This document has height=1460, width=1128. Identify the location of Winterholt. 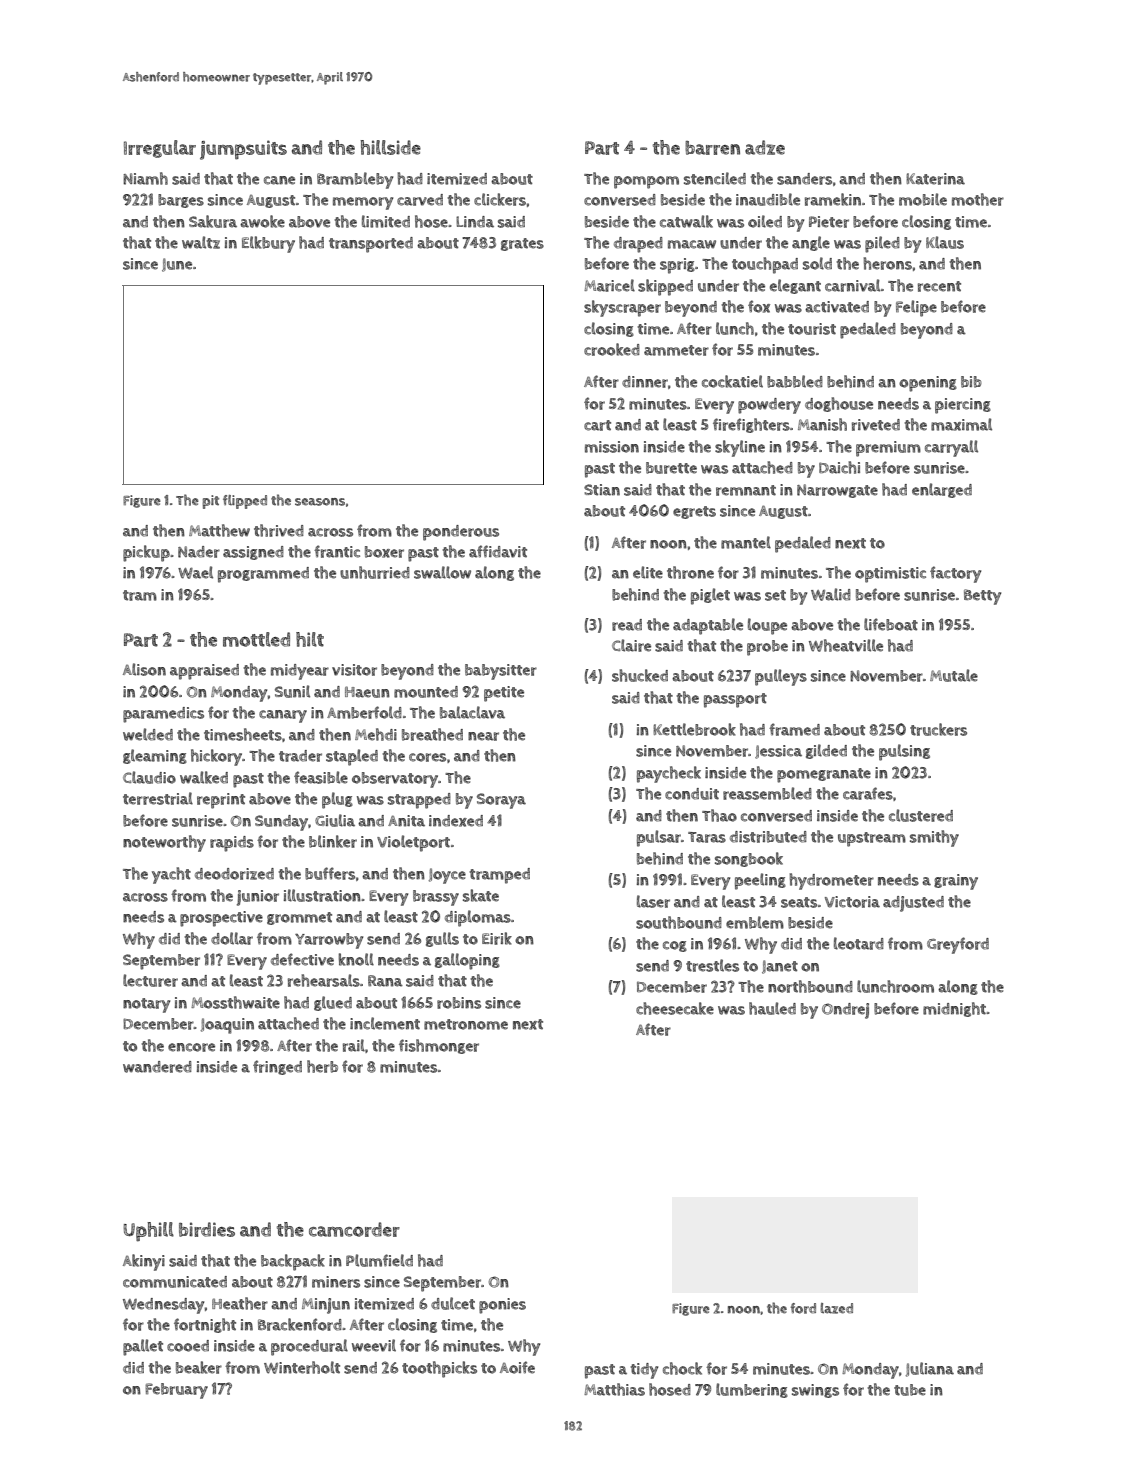
(302, 1367).
